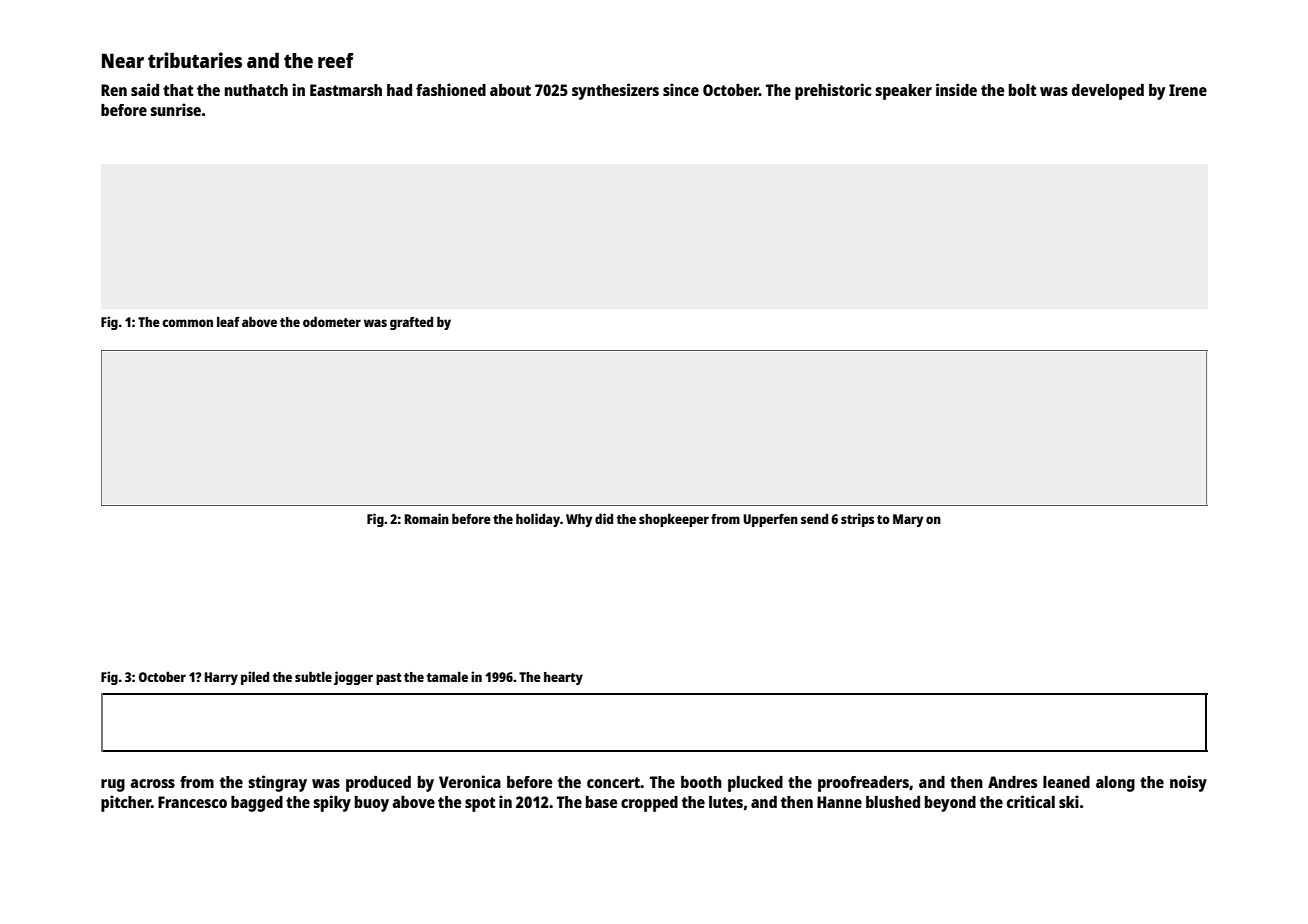  Describe the element at coordinates (908, 520) in the image. I see `Mary` at that location.
